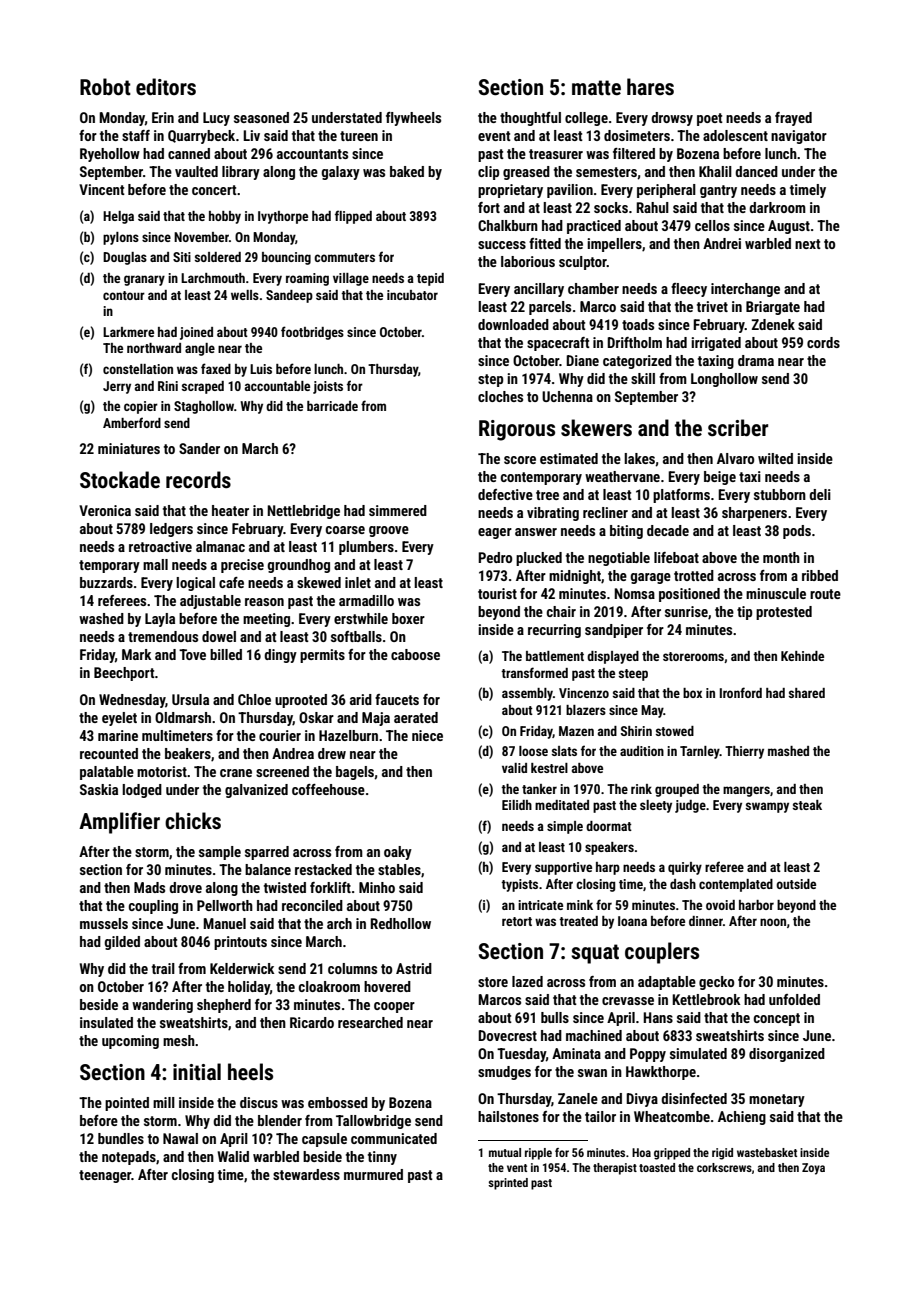  What do you see at coordinates (807, 693) in the screenshot?
I see `shared` at bounding box center [807, 693].
